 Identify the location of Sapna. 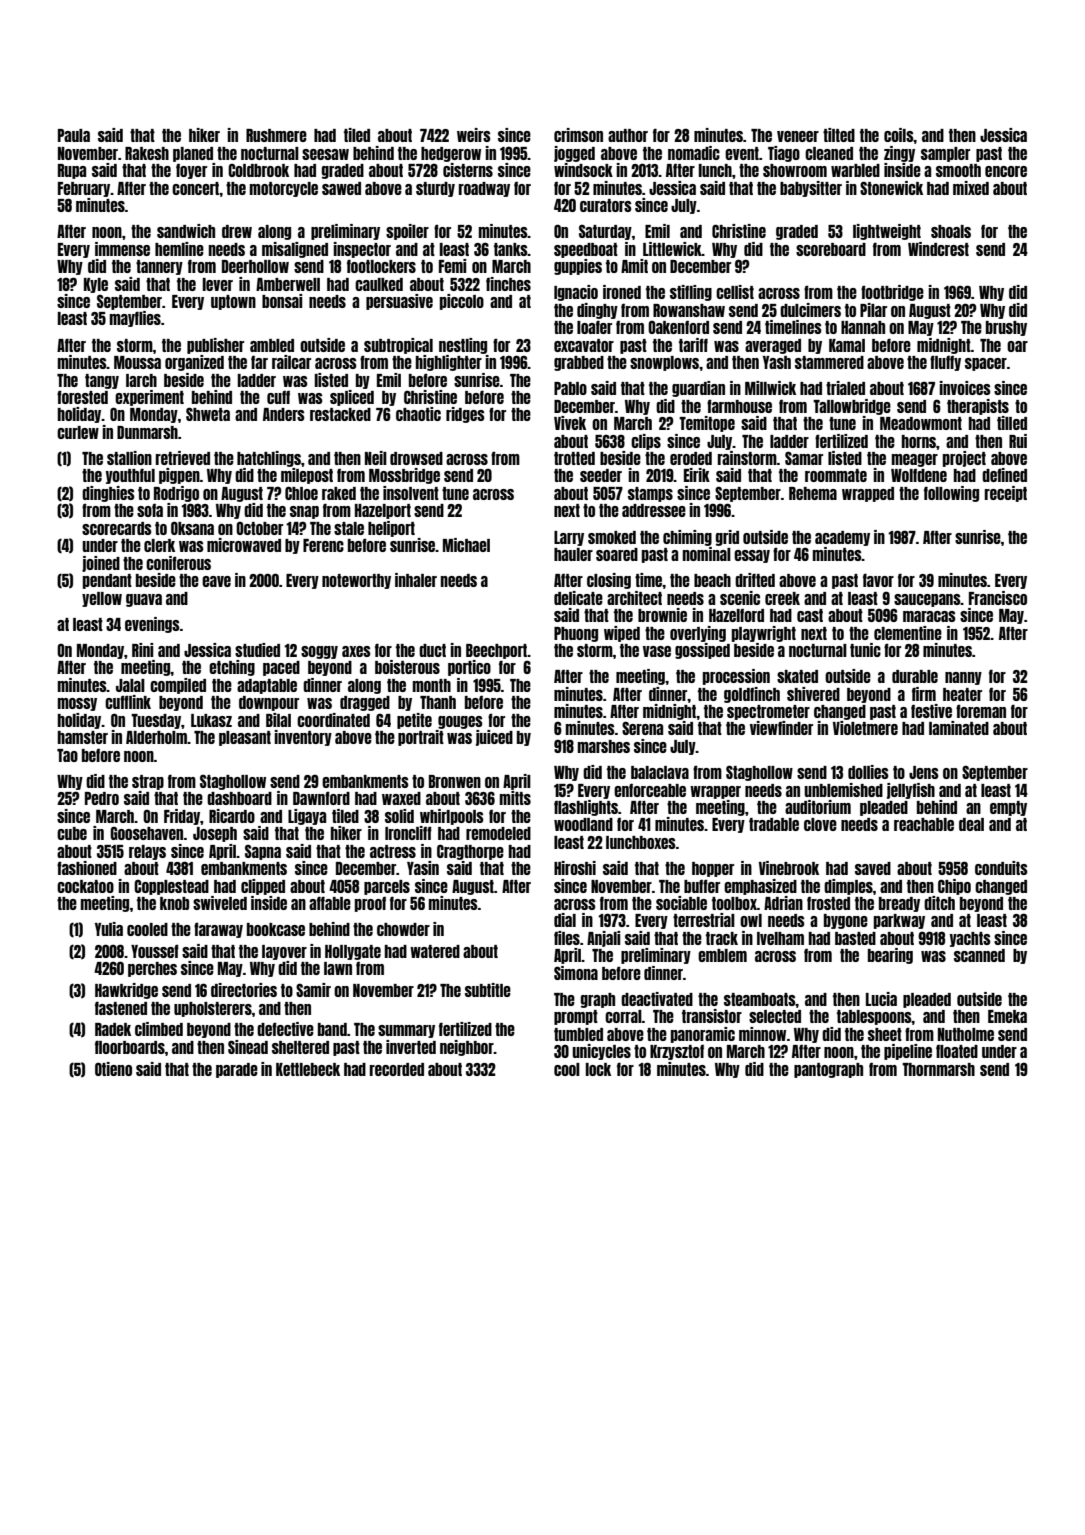
(263, 852).
